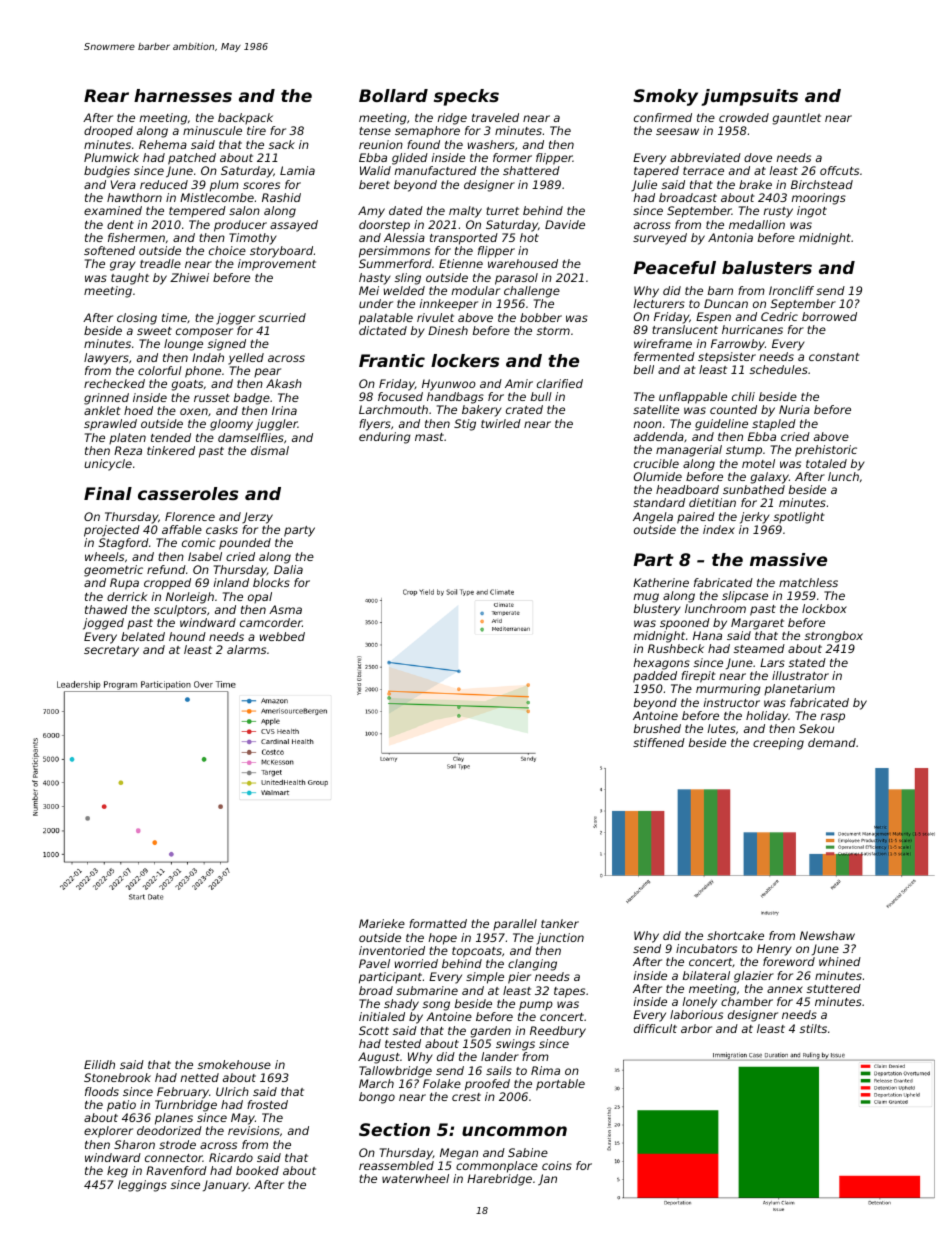 The height and width of the screenshot is (1233, 952). Describe the element at coordinates (659, 742) in the screenshot. I see `stiffened` at that location.
